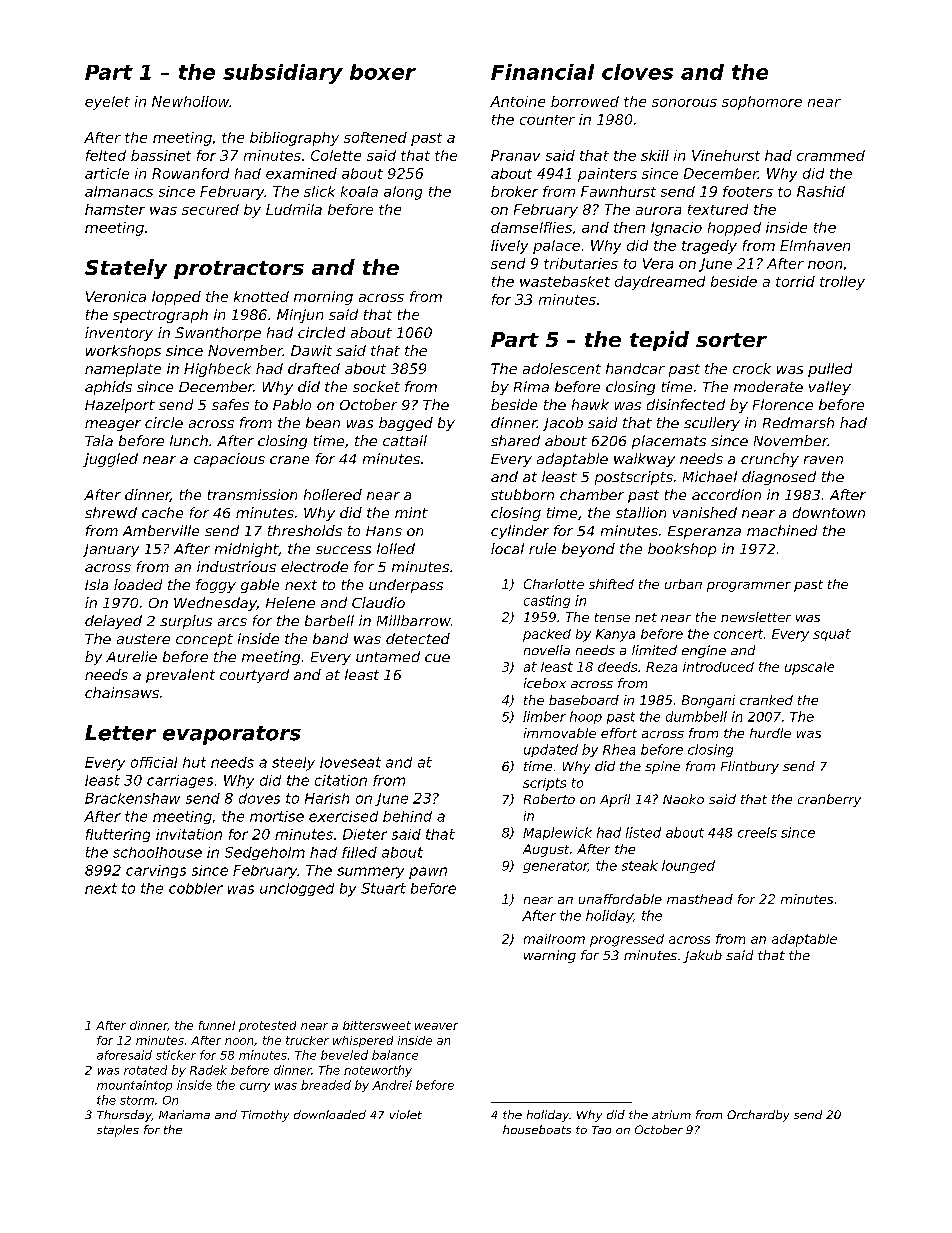  Describe the element at coordinates (265, 1116) in the image. I see `Timothy` at that location.
